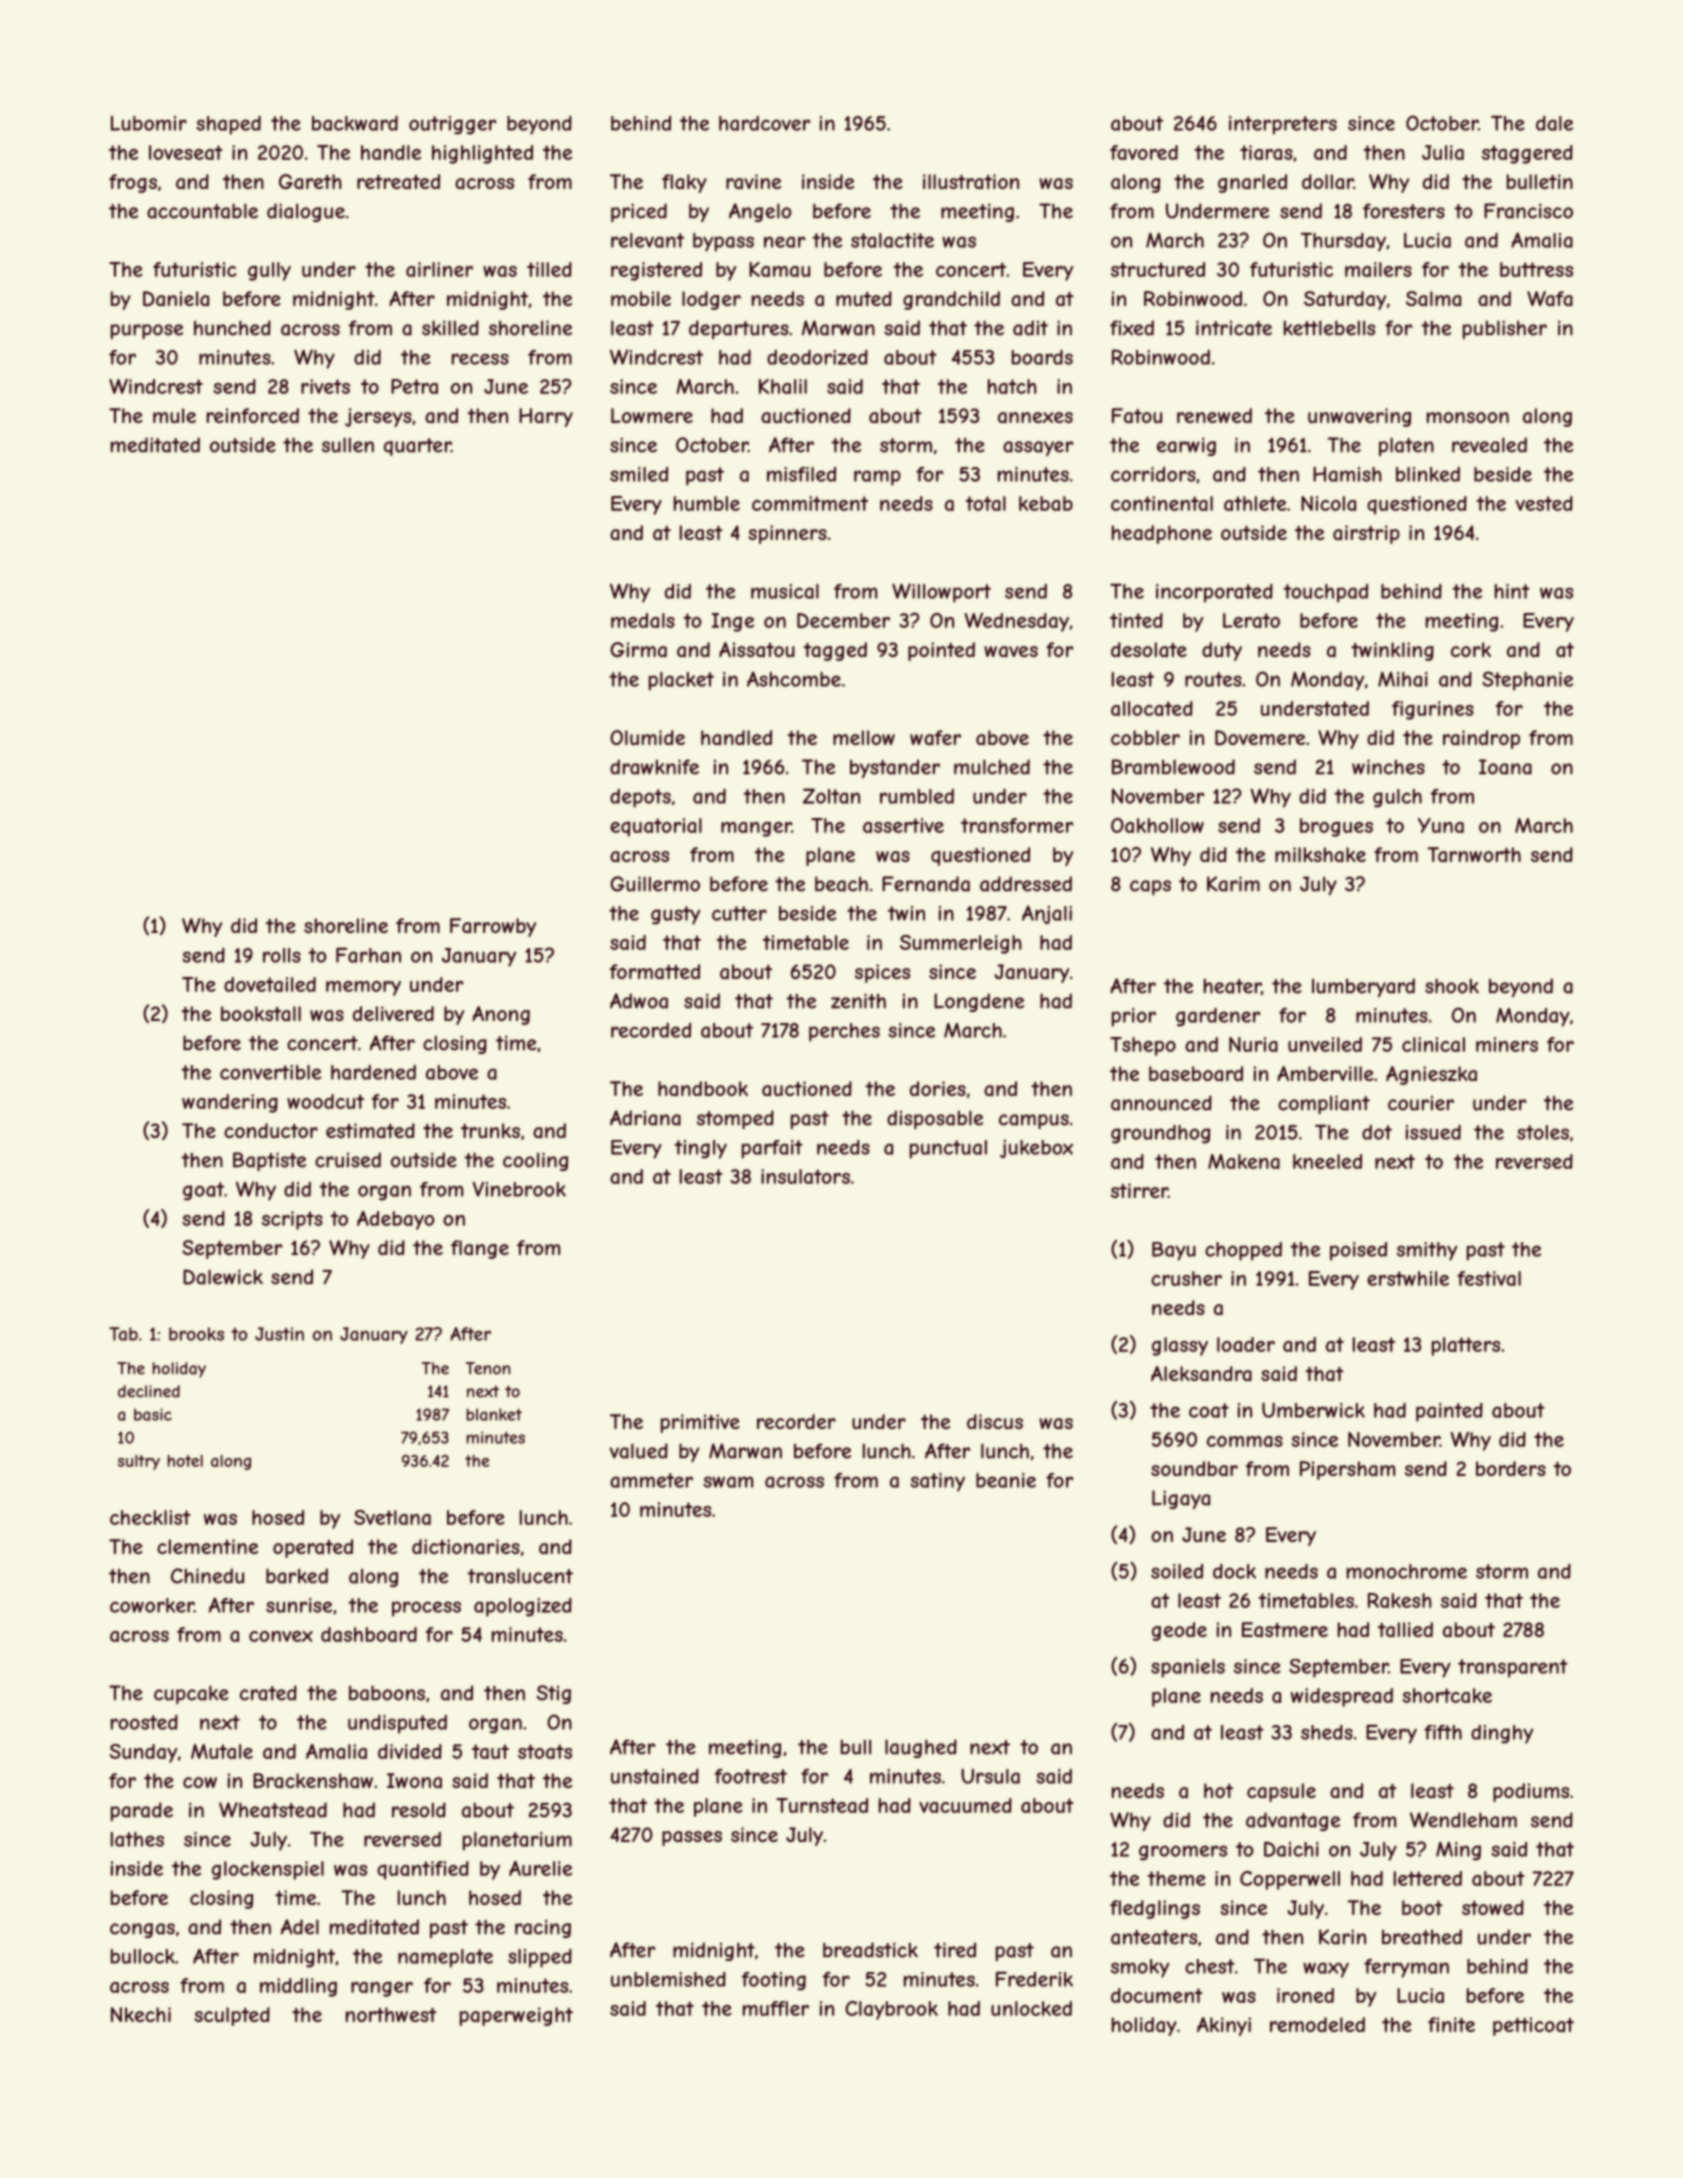  I want to click on festival, so click(1489, 1278).
